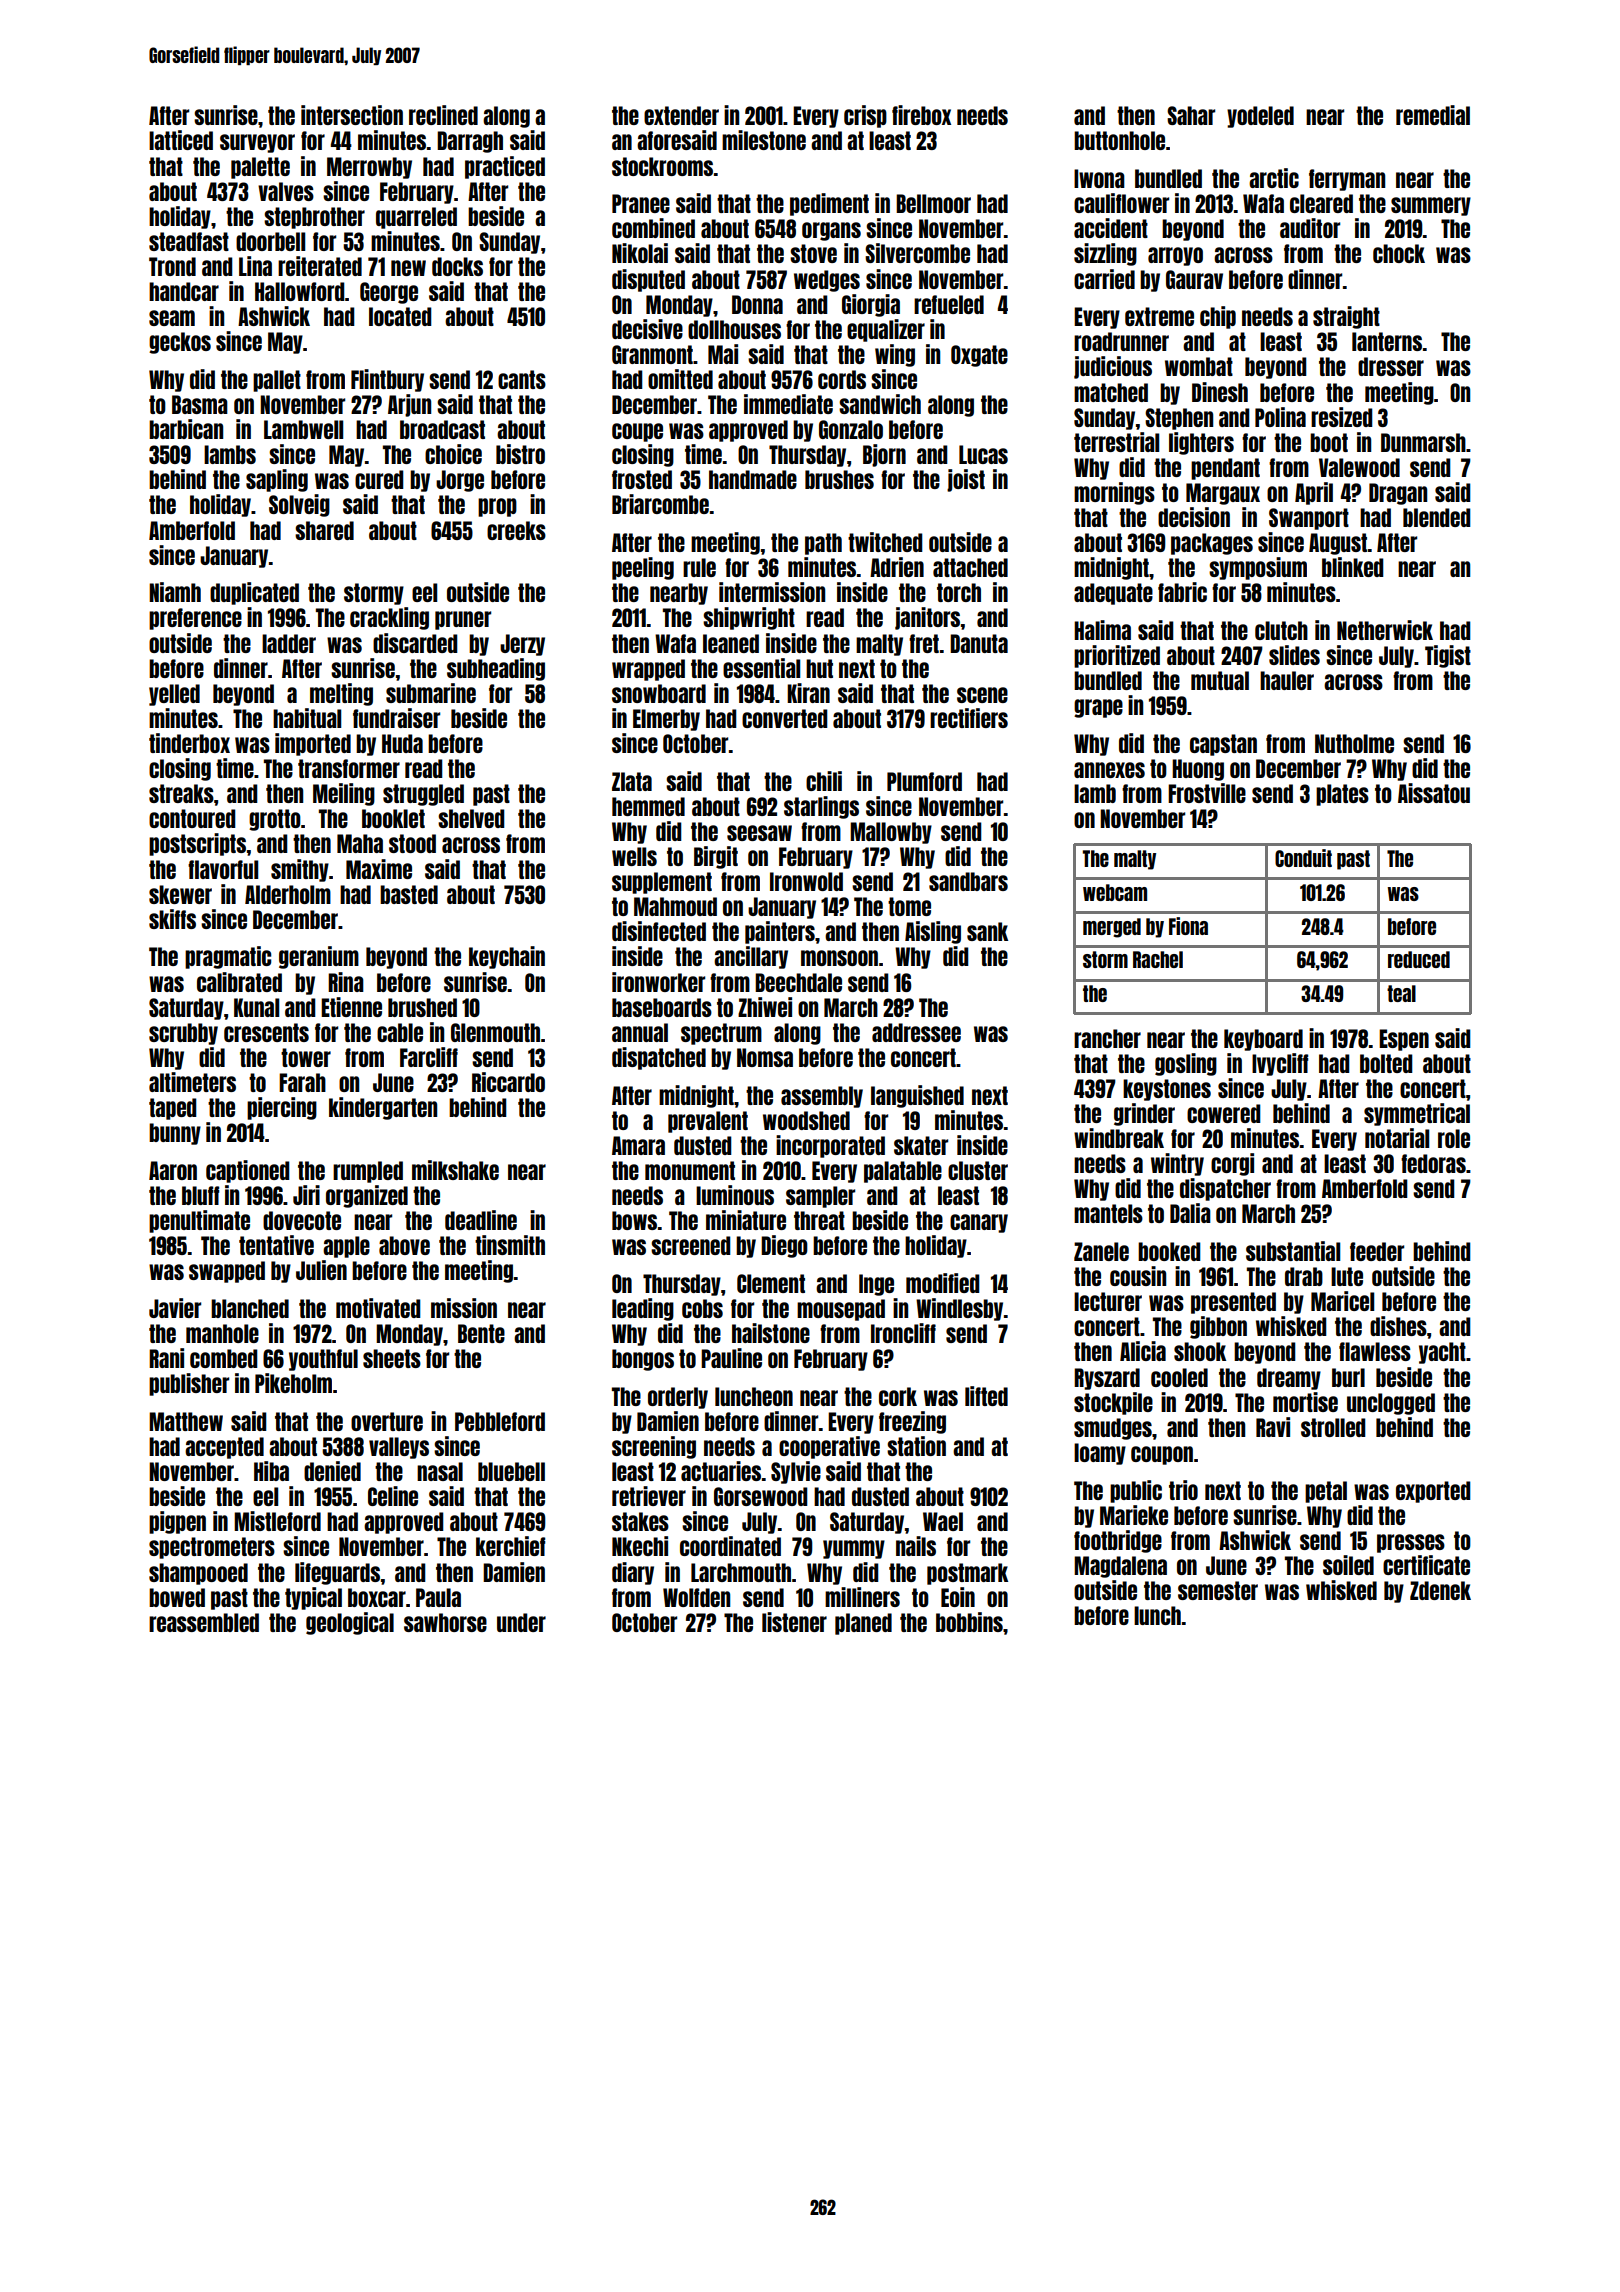 The image size is (1620, 2292). What do you see at coordinates (716, 857) in the screenshot?
I see `Birgit` at bounding box center [716, 857].
